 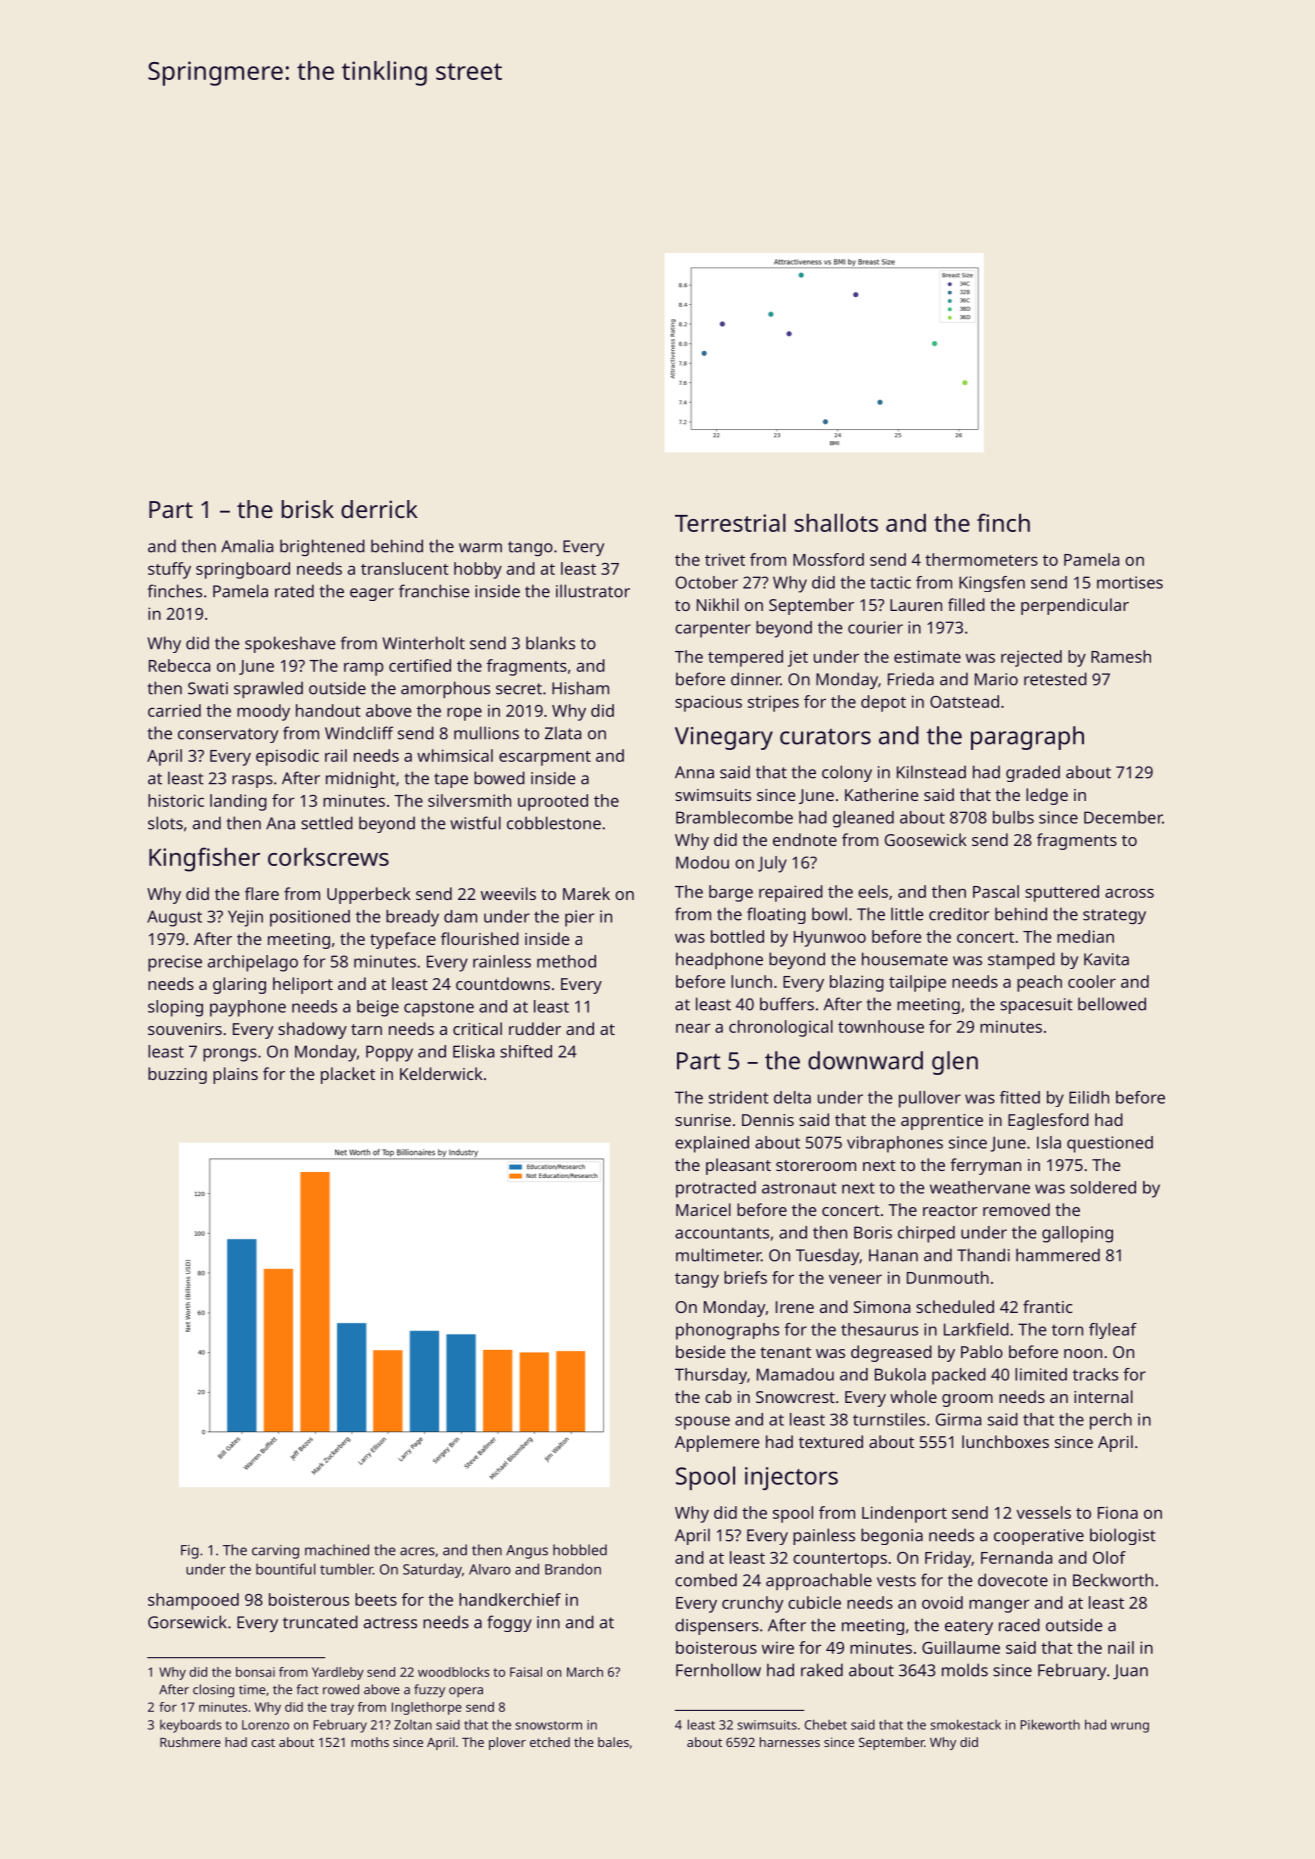 I want to click on Larkfield, so click(x=976, y=1329).
